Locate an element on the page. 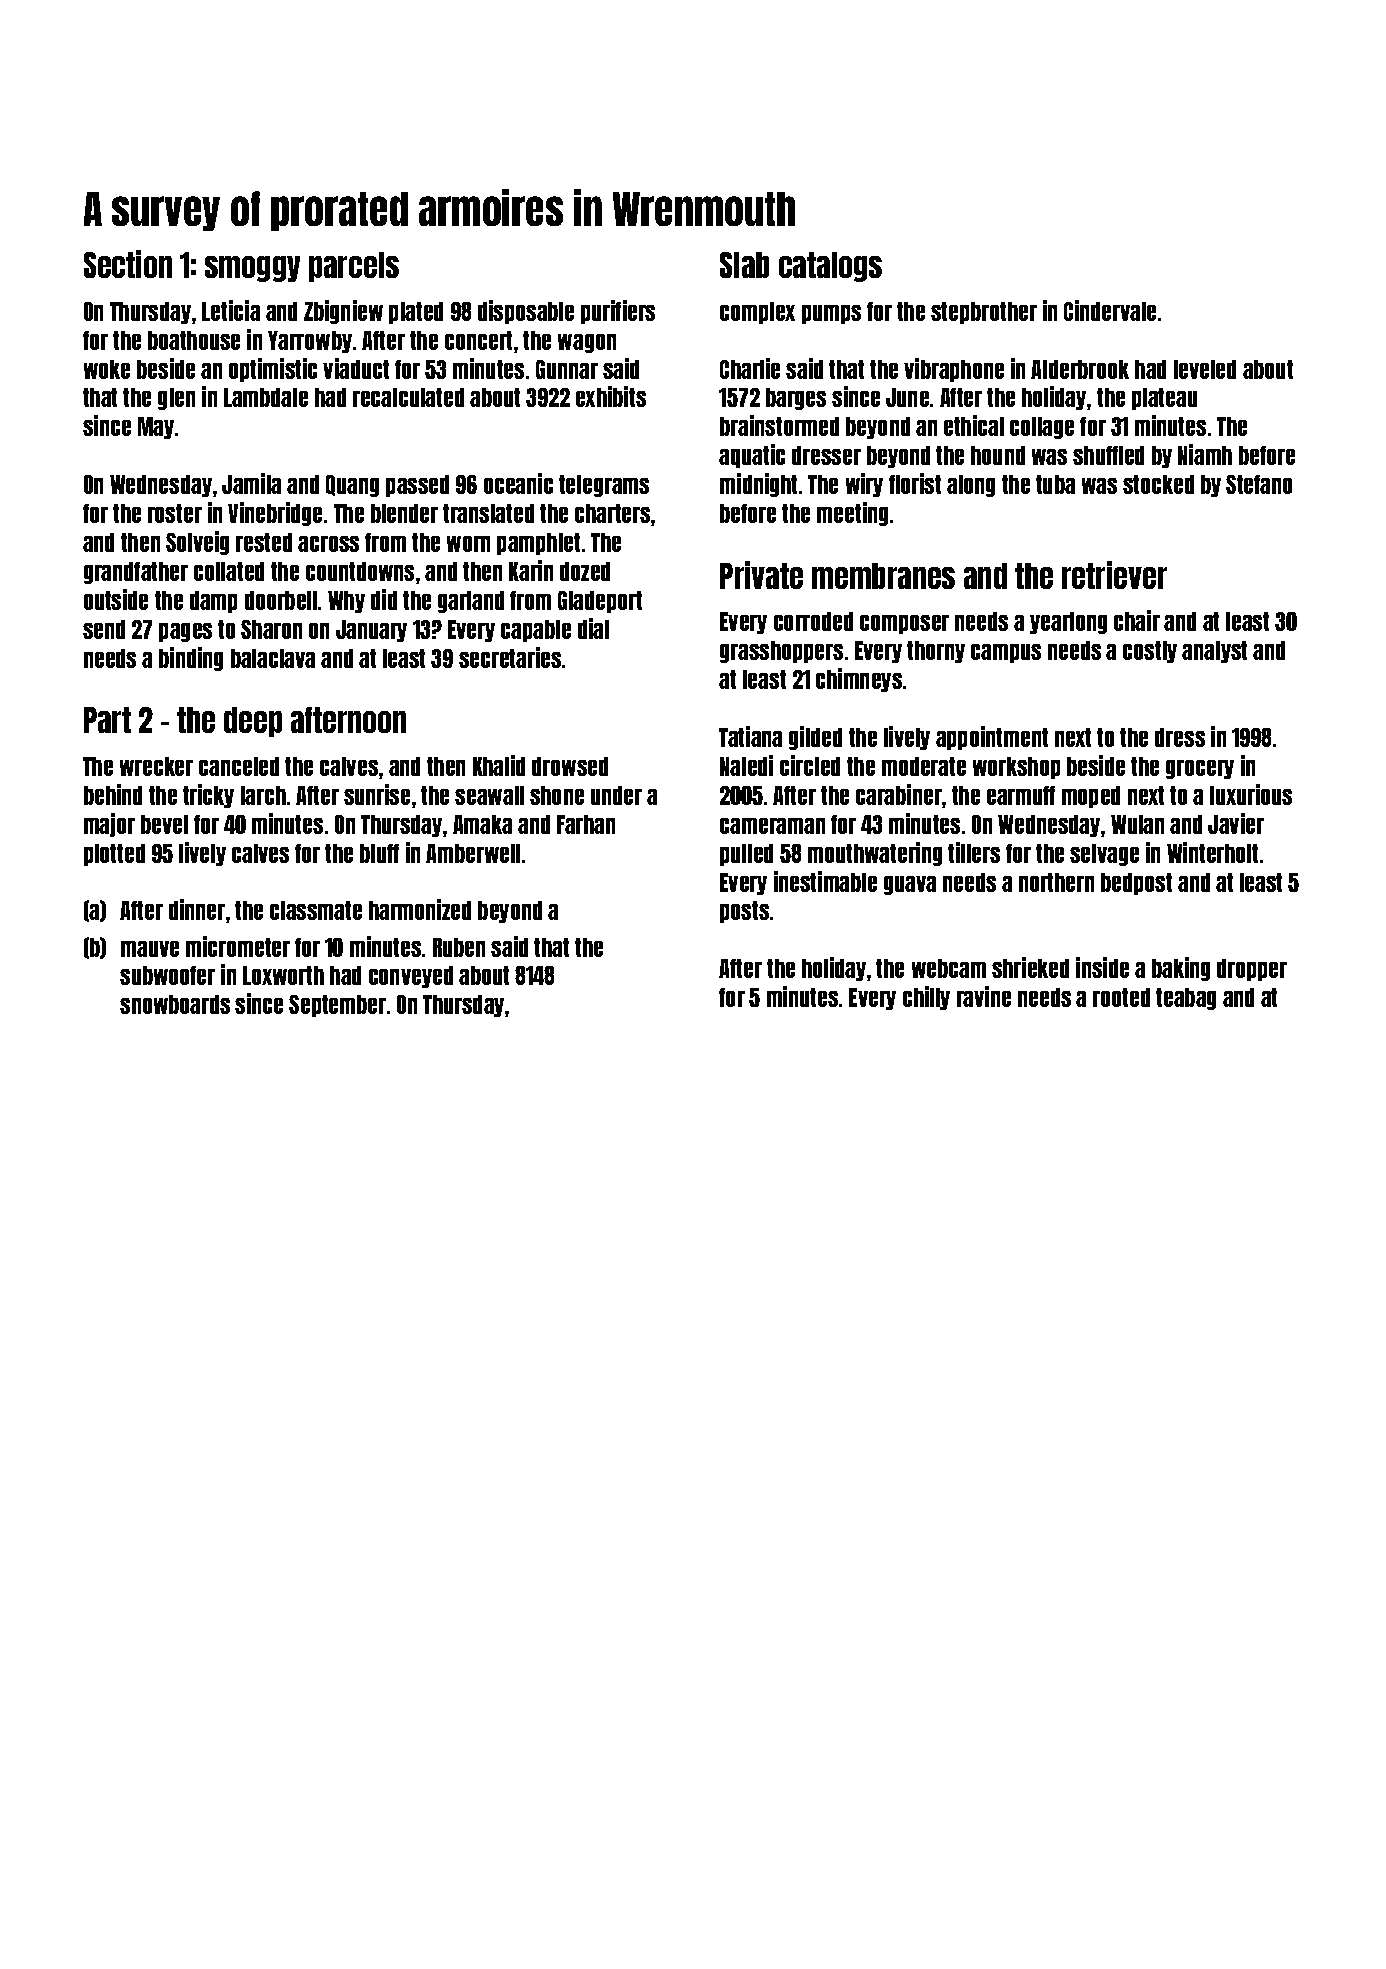 The image size is (1386, 1969). dinner is located at coordinates (197, 909).
